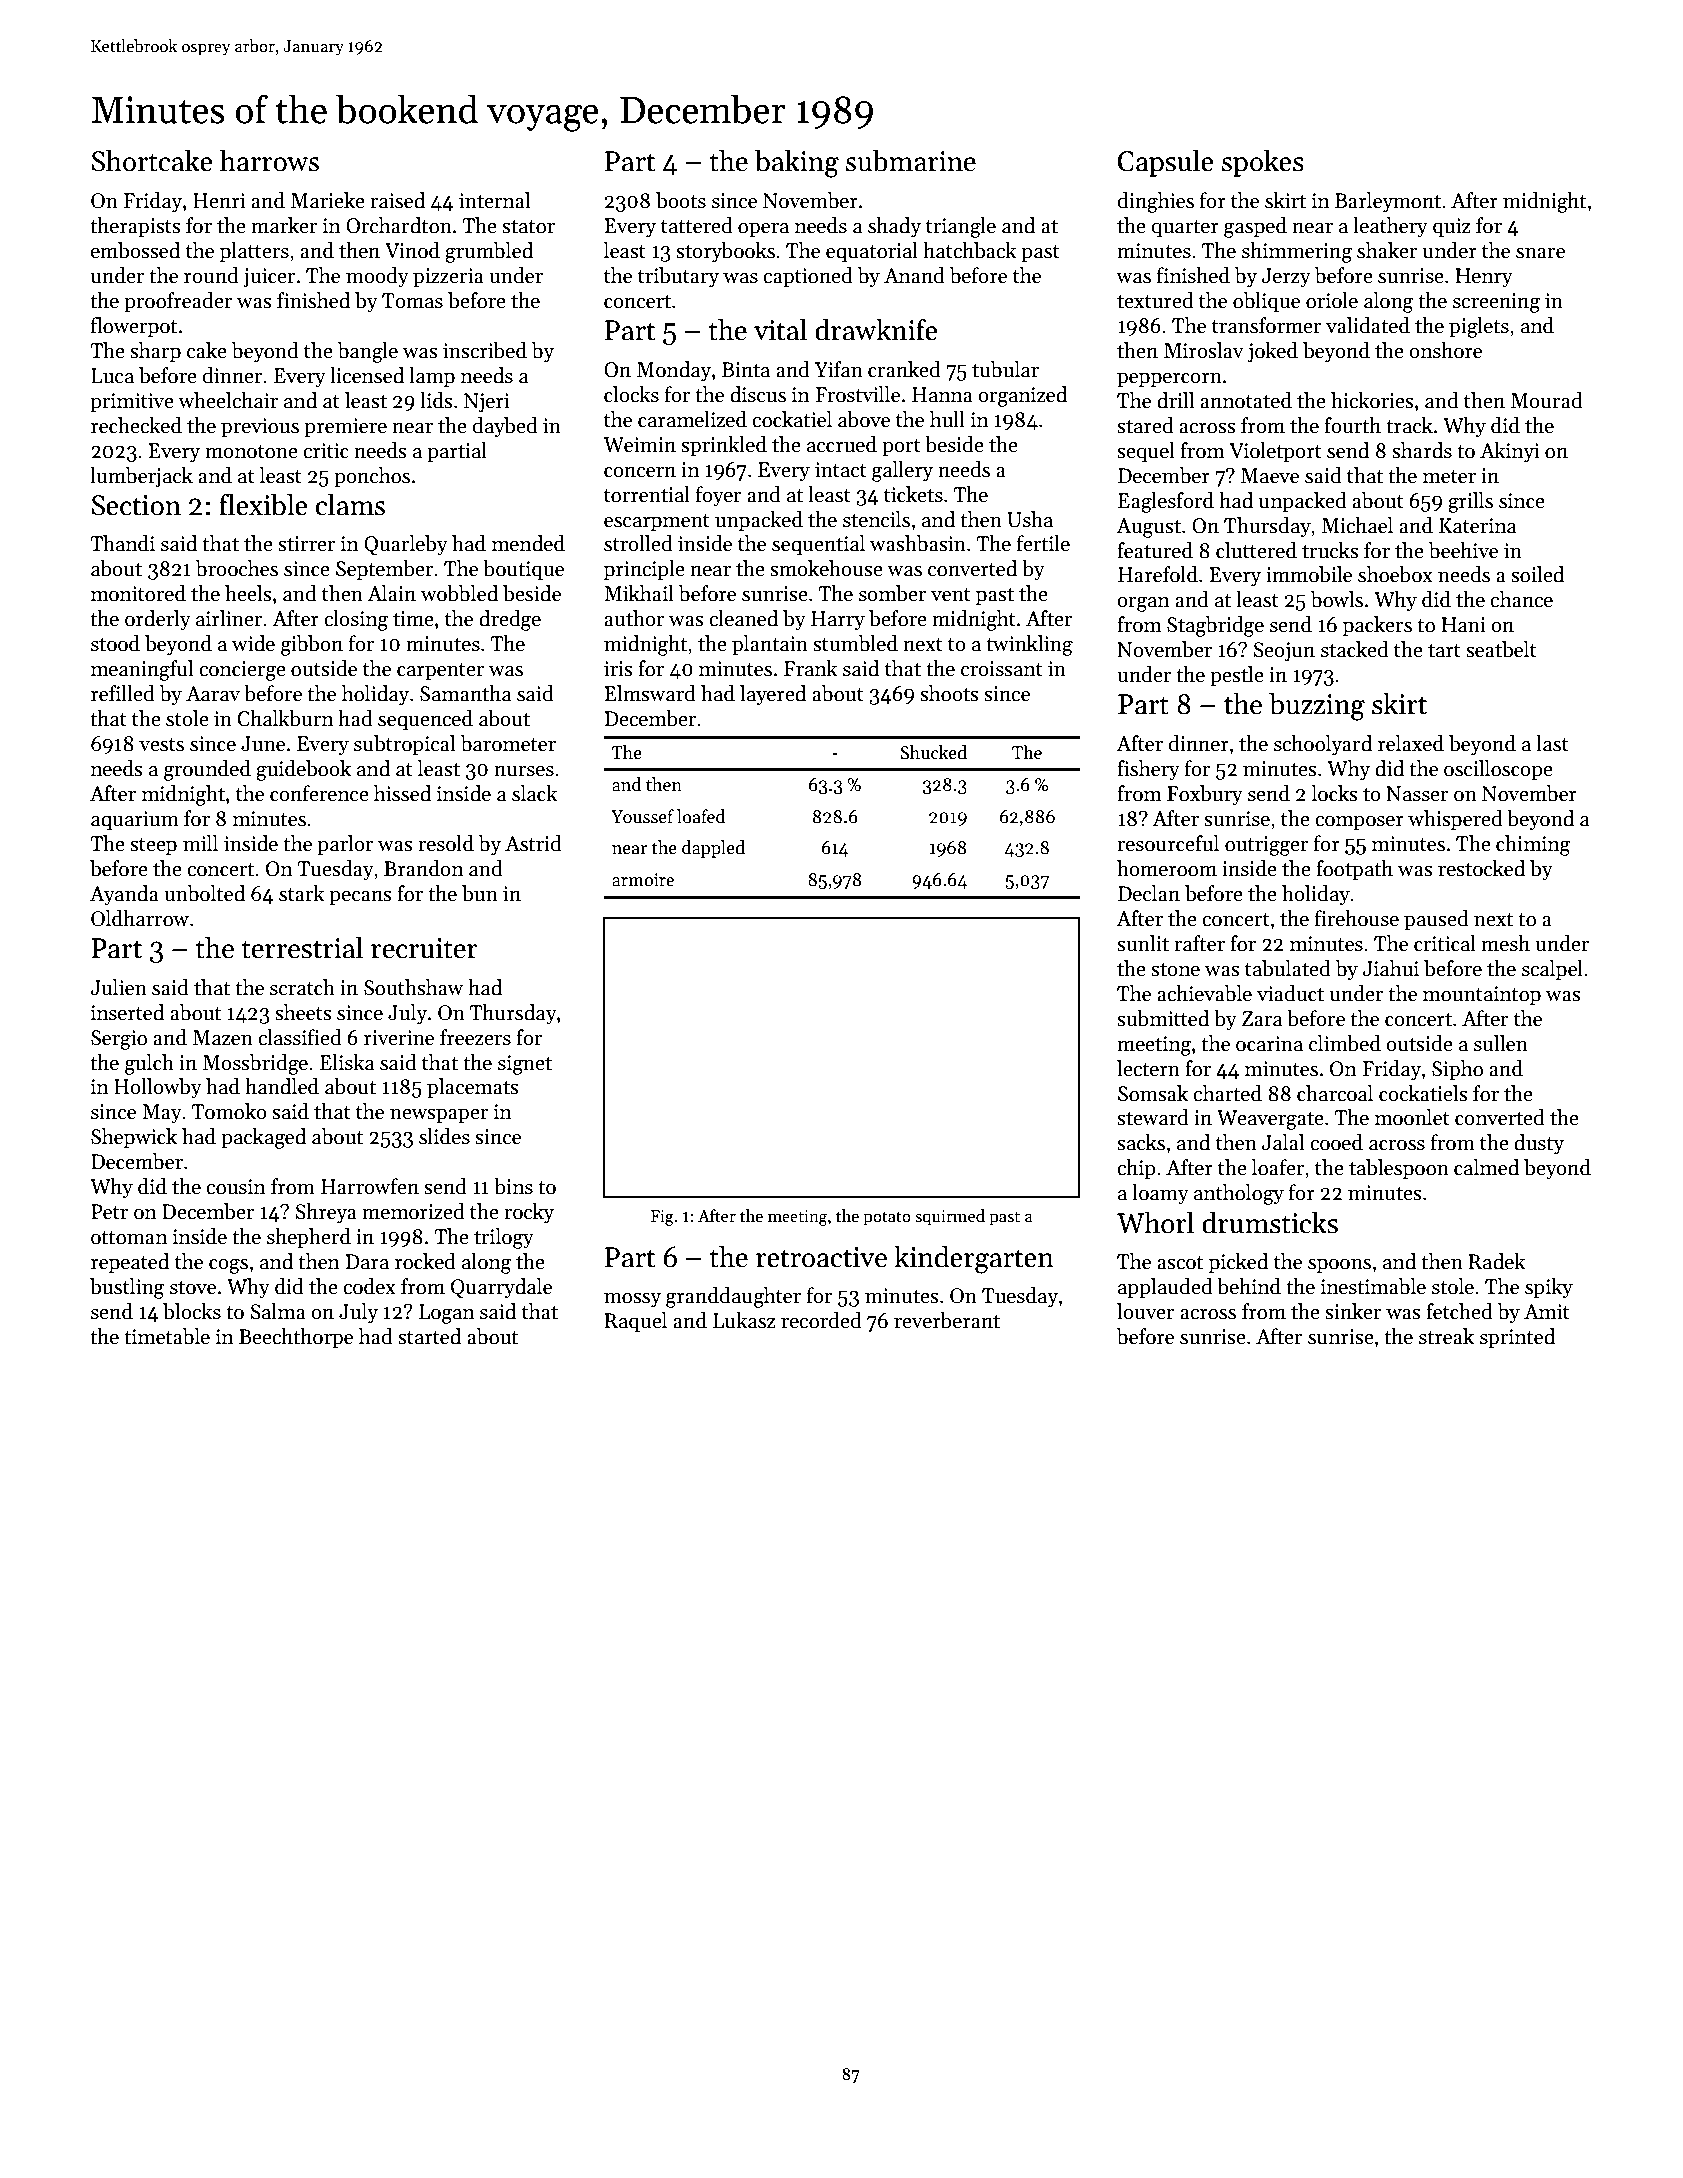  Describe the element at coordinates (193, 1288) in the screenshot. I see `stove` at that location.
